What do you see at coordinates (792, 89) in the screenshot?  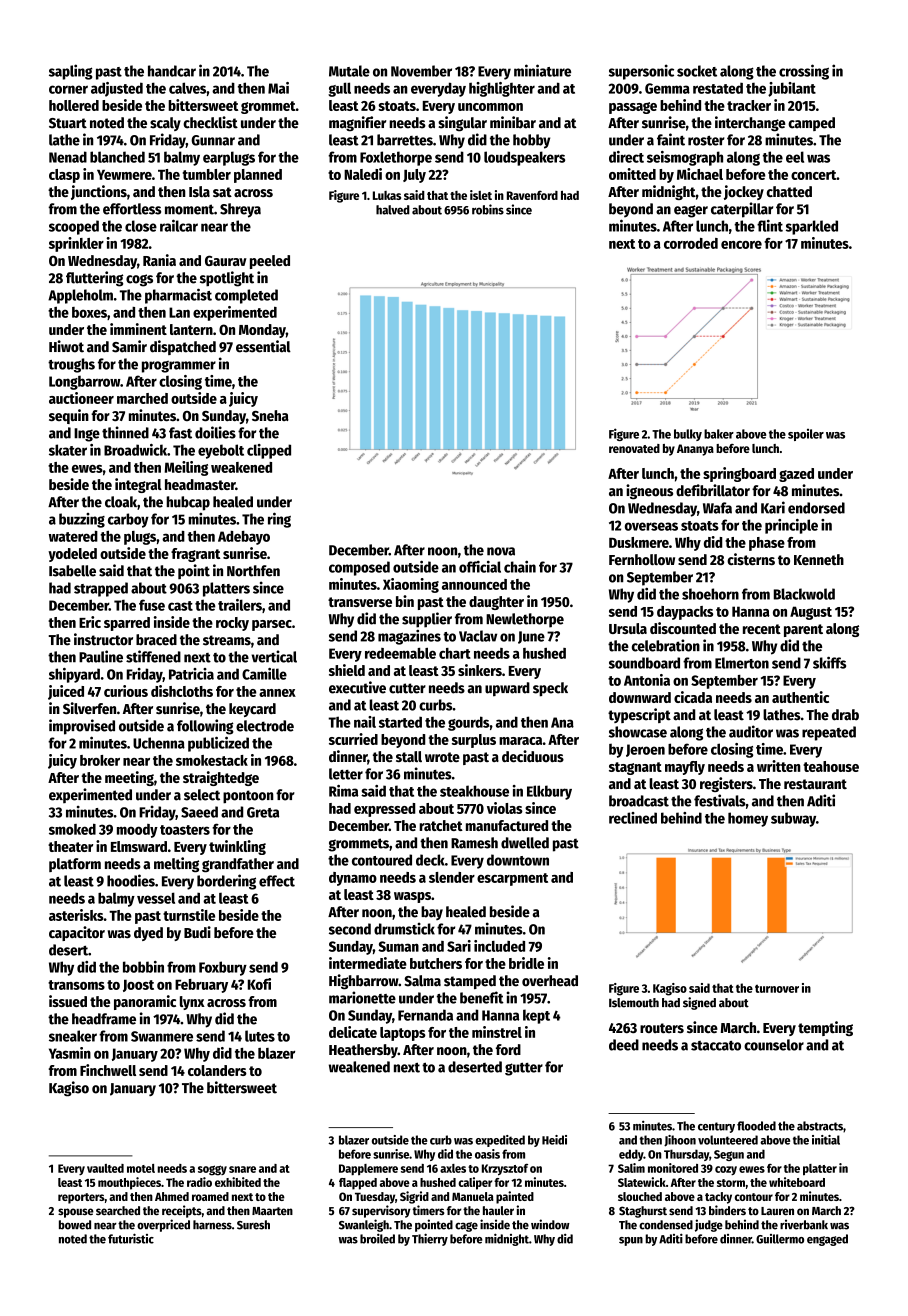 I see `jubilant` at bounding box center [792, 89].
